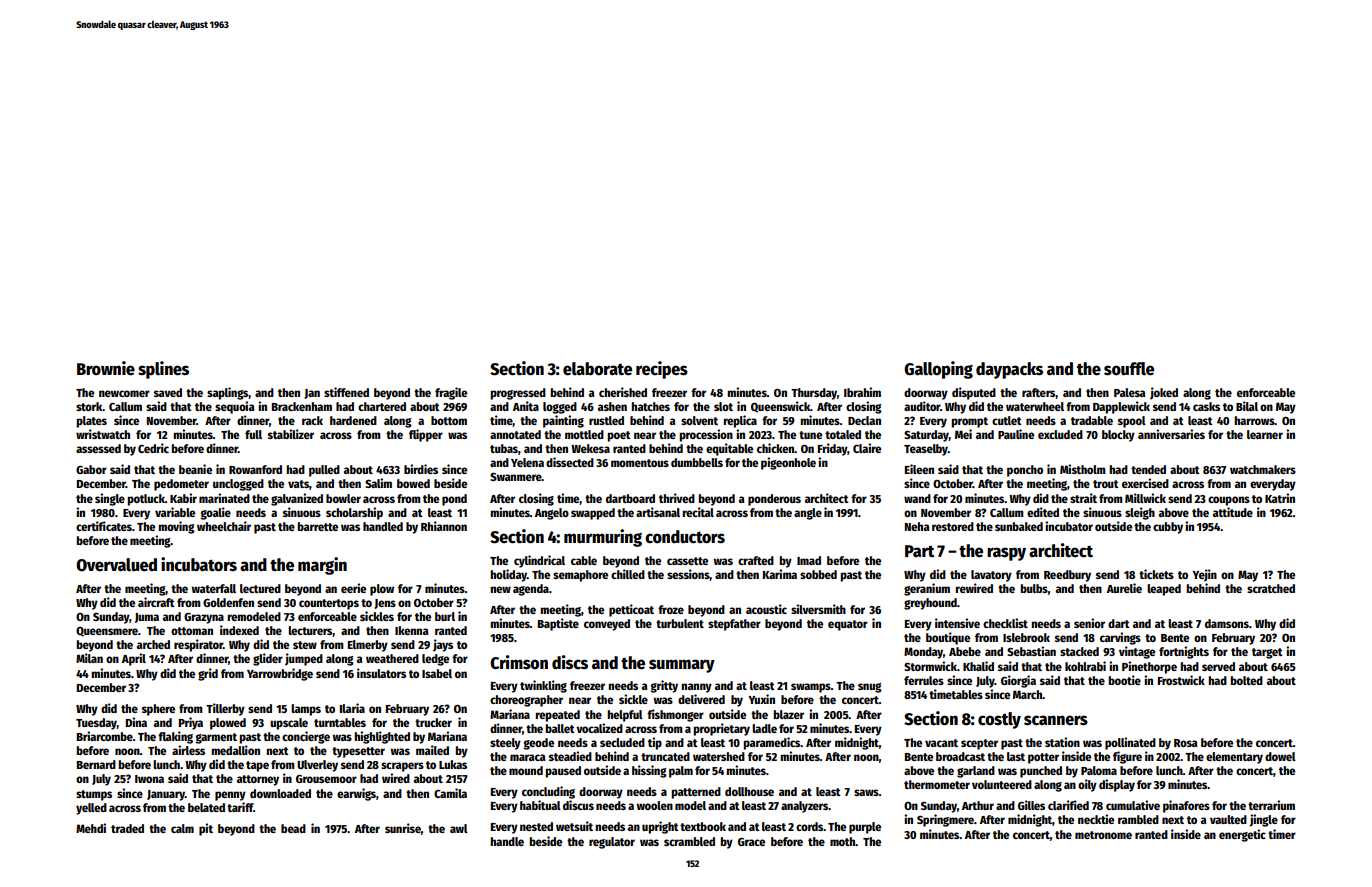  Describe the element at coordinates (504, 448) in the screenshot. I see `tubas` at that location.
